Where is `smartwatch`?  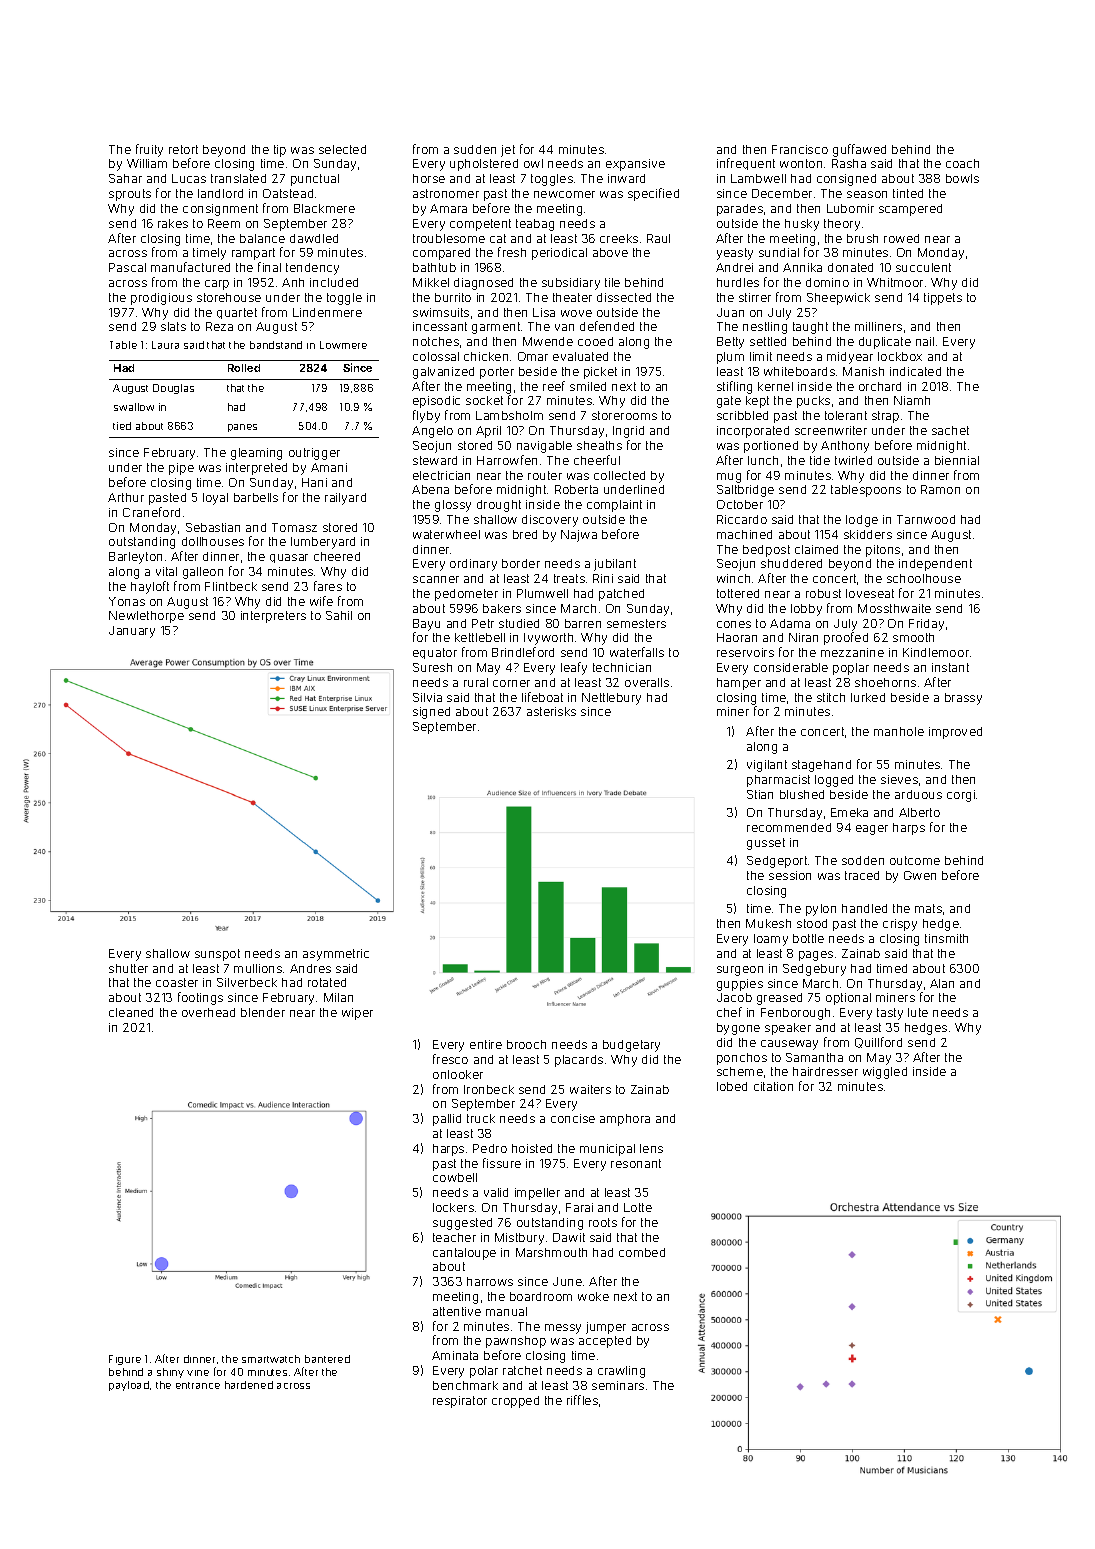
smartwatch is located at coordinates (271, 1359).
